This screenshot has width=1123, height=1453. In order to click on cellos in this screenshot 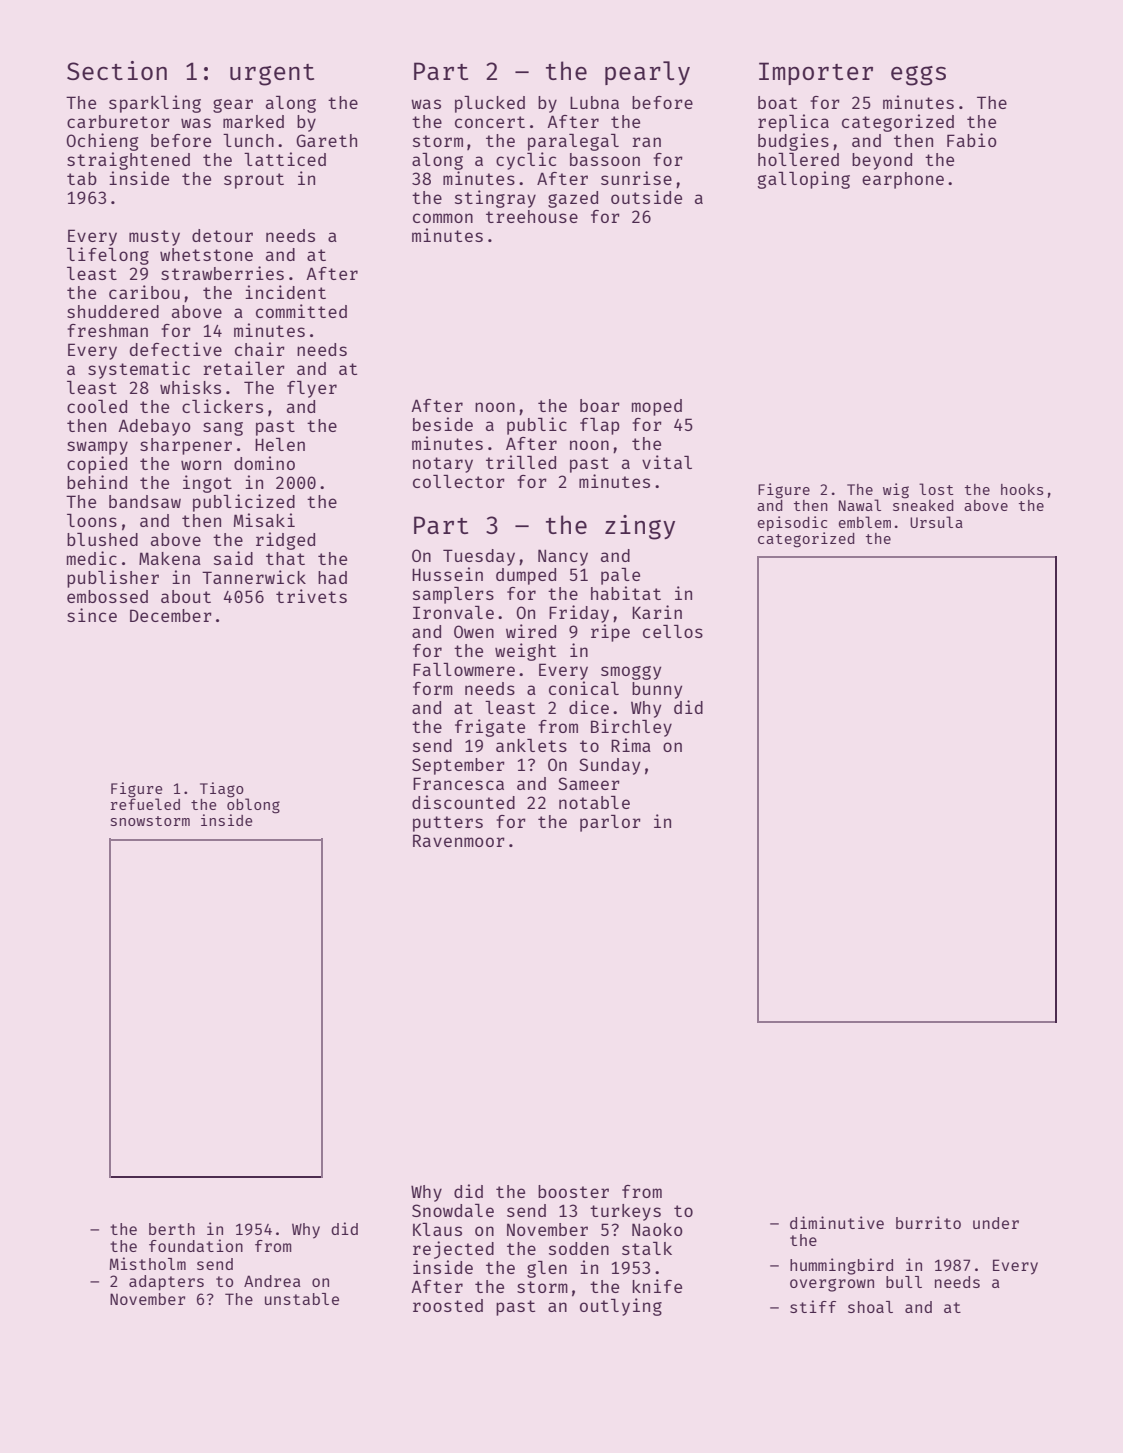, I will do `click(673, 631)`.
